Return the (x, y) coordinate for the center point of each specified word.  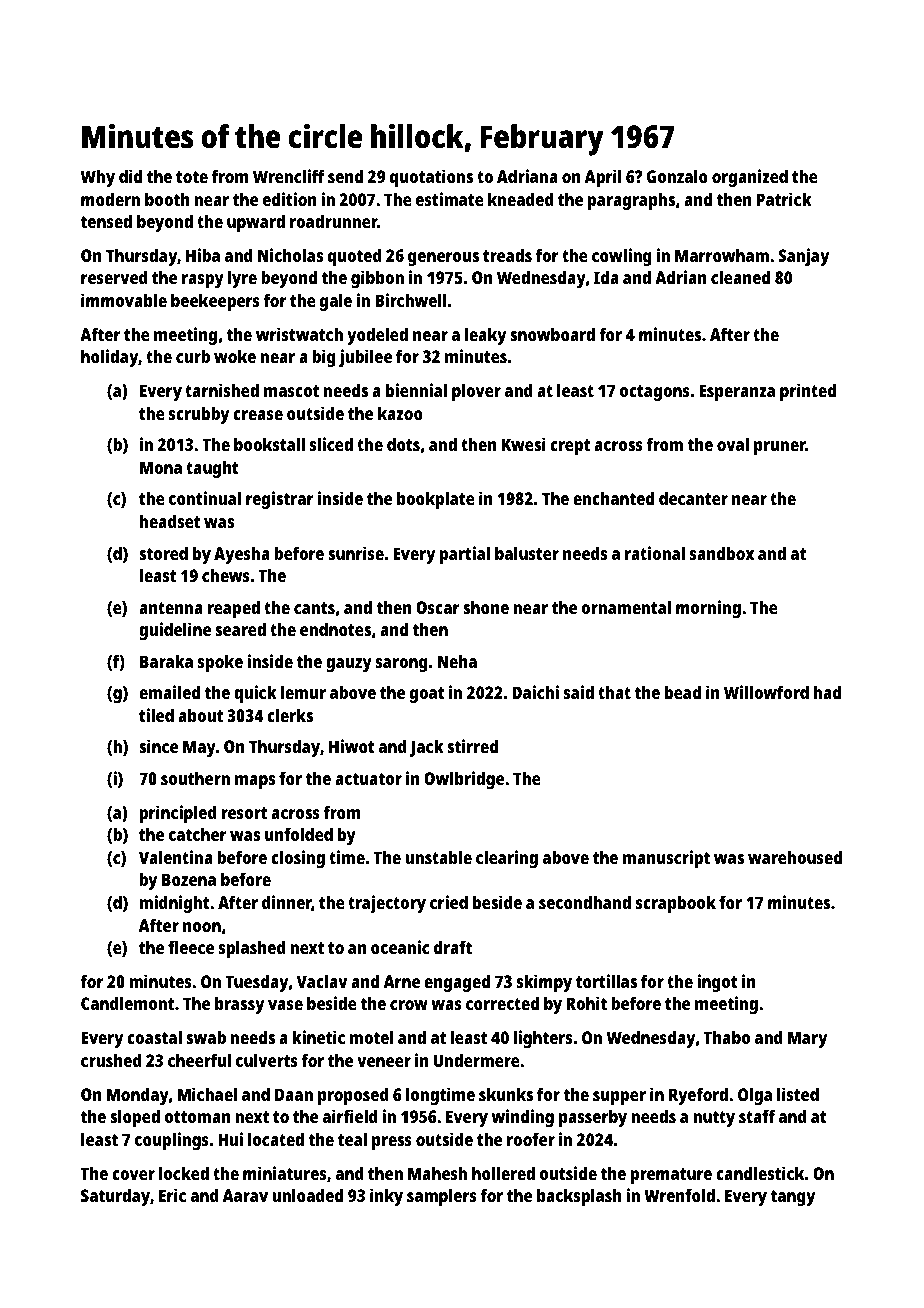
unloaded (307, 1195)
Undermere (477, 1060)
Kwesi (524, 444)
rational (655, 553)
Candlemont (127, 1003)
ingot (717, 983)
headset (170, 521)
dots (403, 444)
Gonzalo (677, 176)
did (130, 176)
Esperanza (737, 392)
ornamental (626, 607)
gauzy (349, 665)
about (200, 715)
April (603, 178)
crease (258, 415)
